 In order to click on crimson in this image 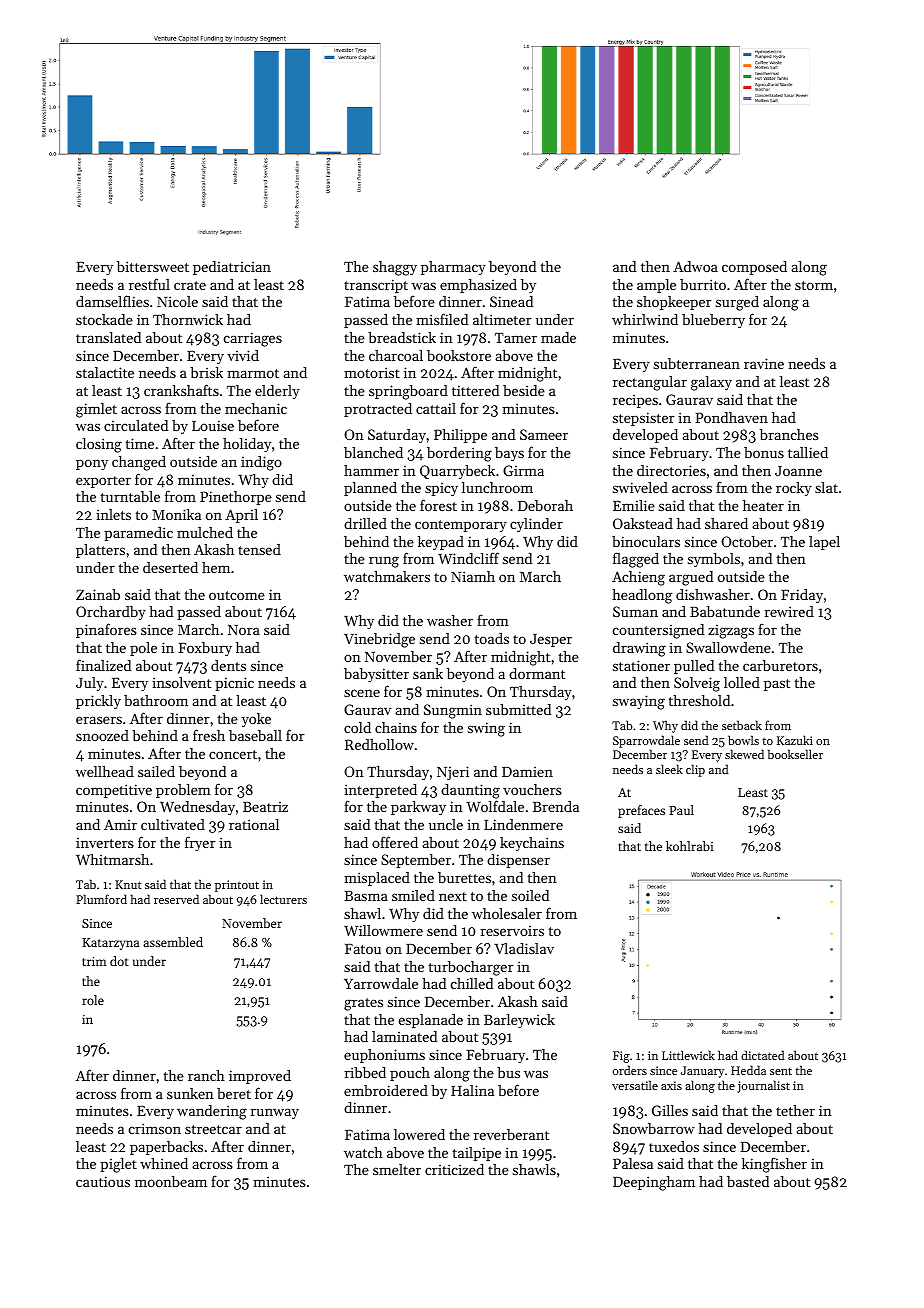, I will do `click(155, 1128)`.
